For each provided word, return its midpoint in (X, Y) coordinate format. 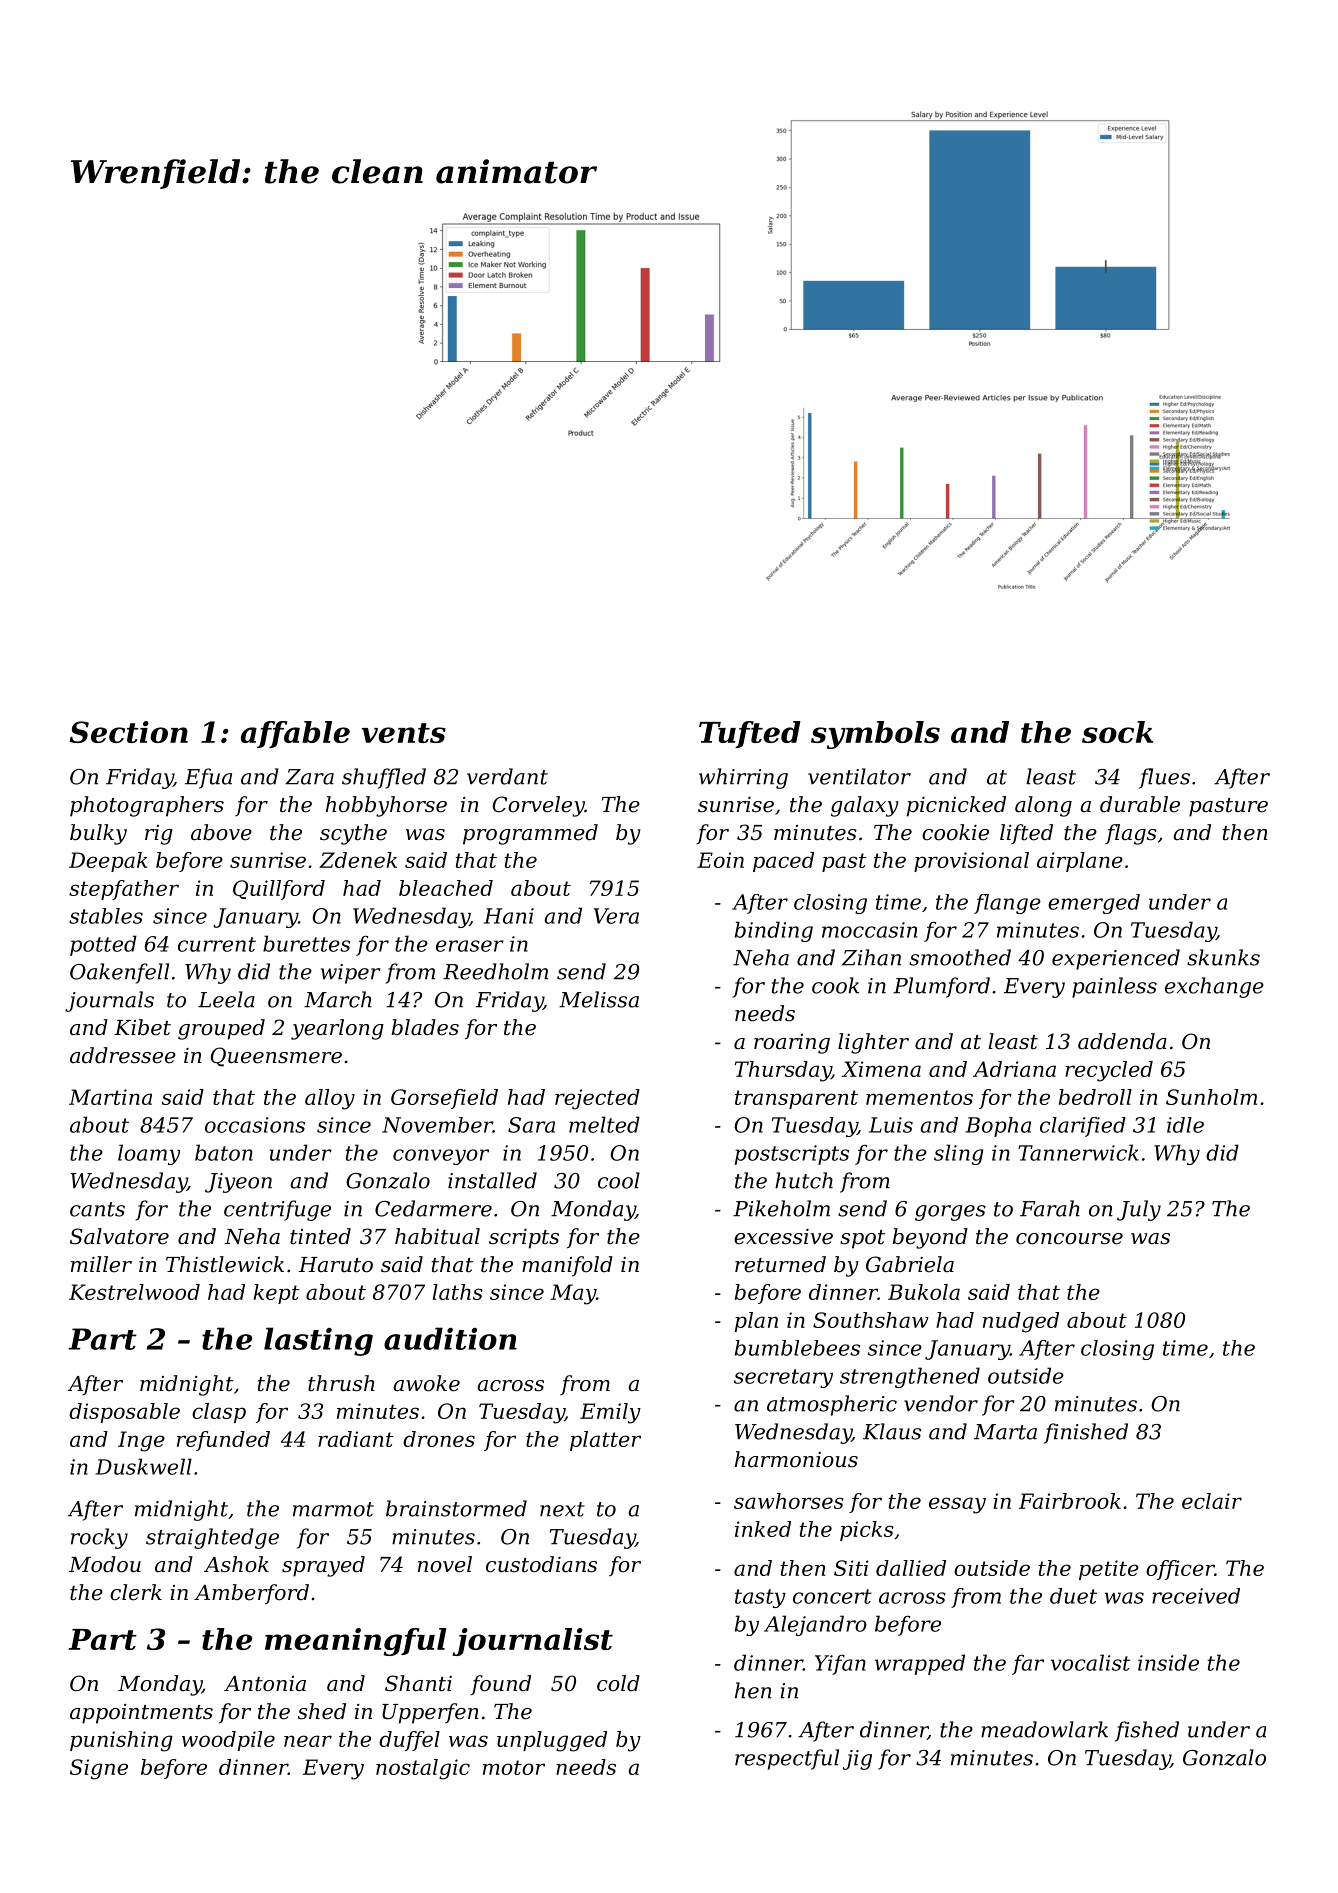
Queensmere (276, 1057)
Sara (531, 1125)
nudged (1021, 1322)
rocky (99, 1538)
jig (857, 1760)
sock (1117, 732)
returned (780, 1264)
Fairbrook (1070, 1501)
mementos (919, 1097)
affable (295, 734)
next (562, 1509)
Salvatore (119, 1236)
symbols (875, 735)
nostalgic (423, 1769)
